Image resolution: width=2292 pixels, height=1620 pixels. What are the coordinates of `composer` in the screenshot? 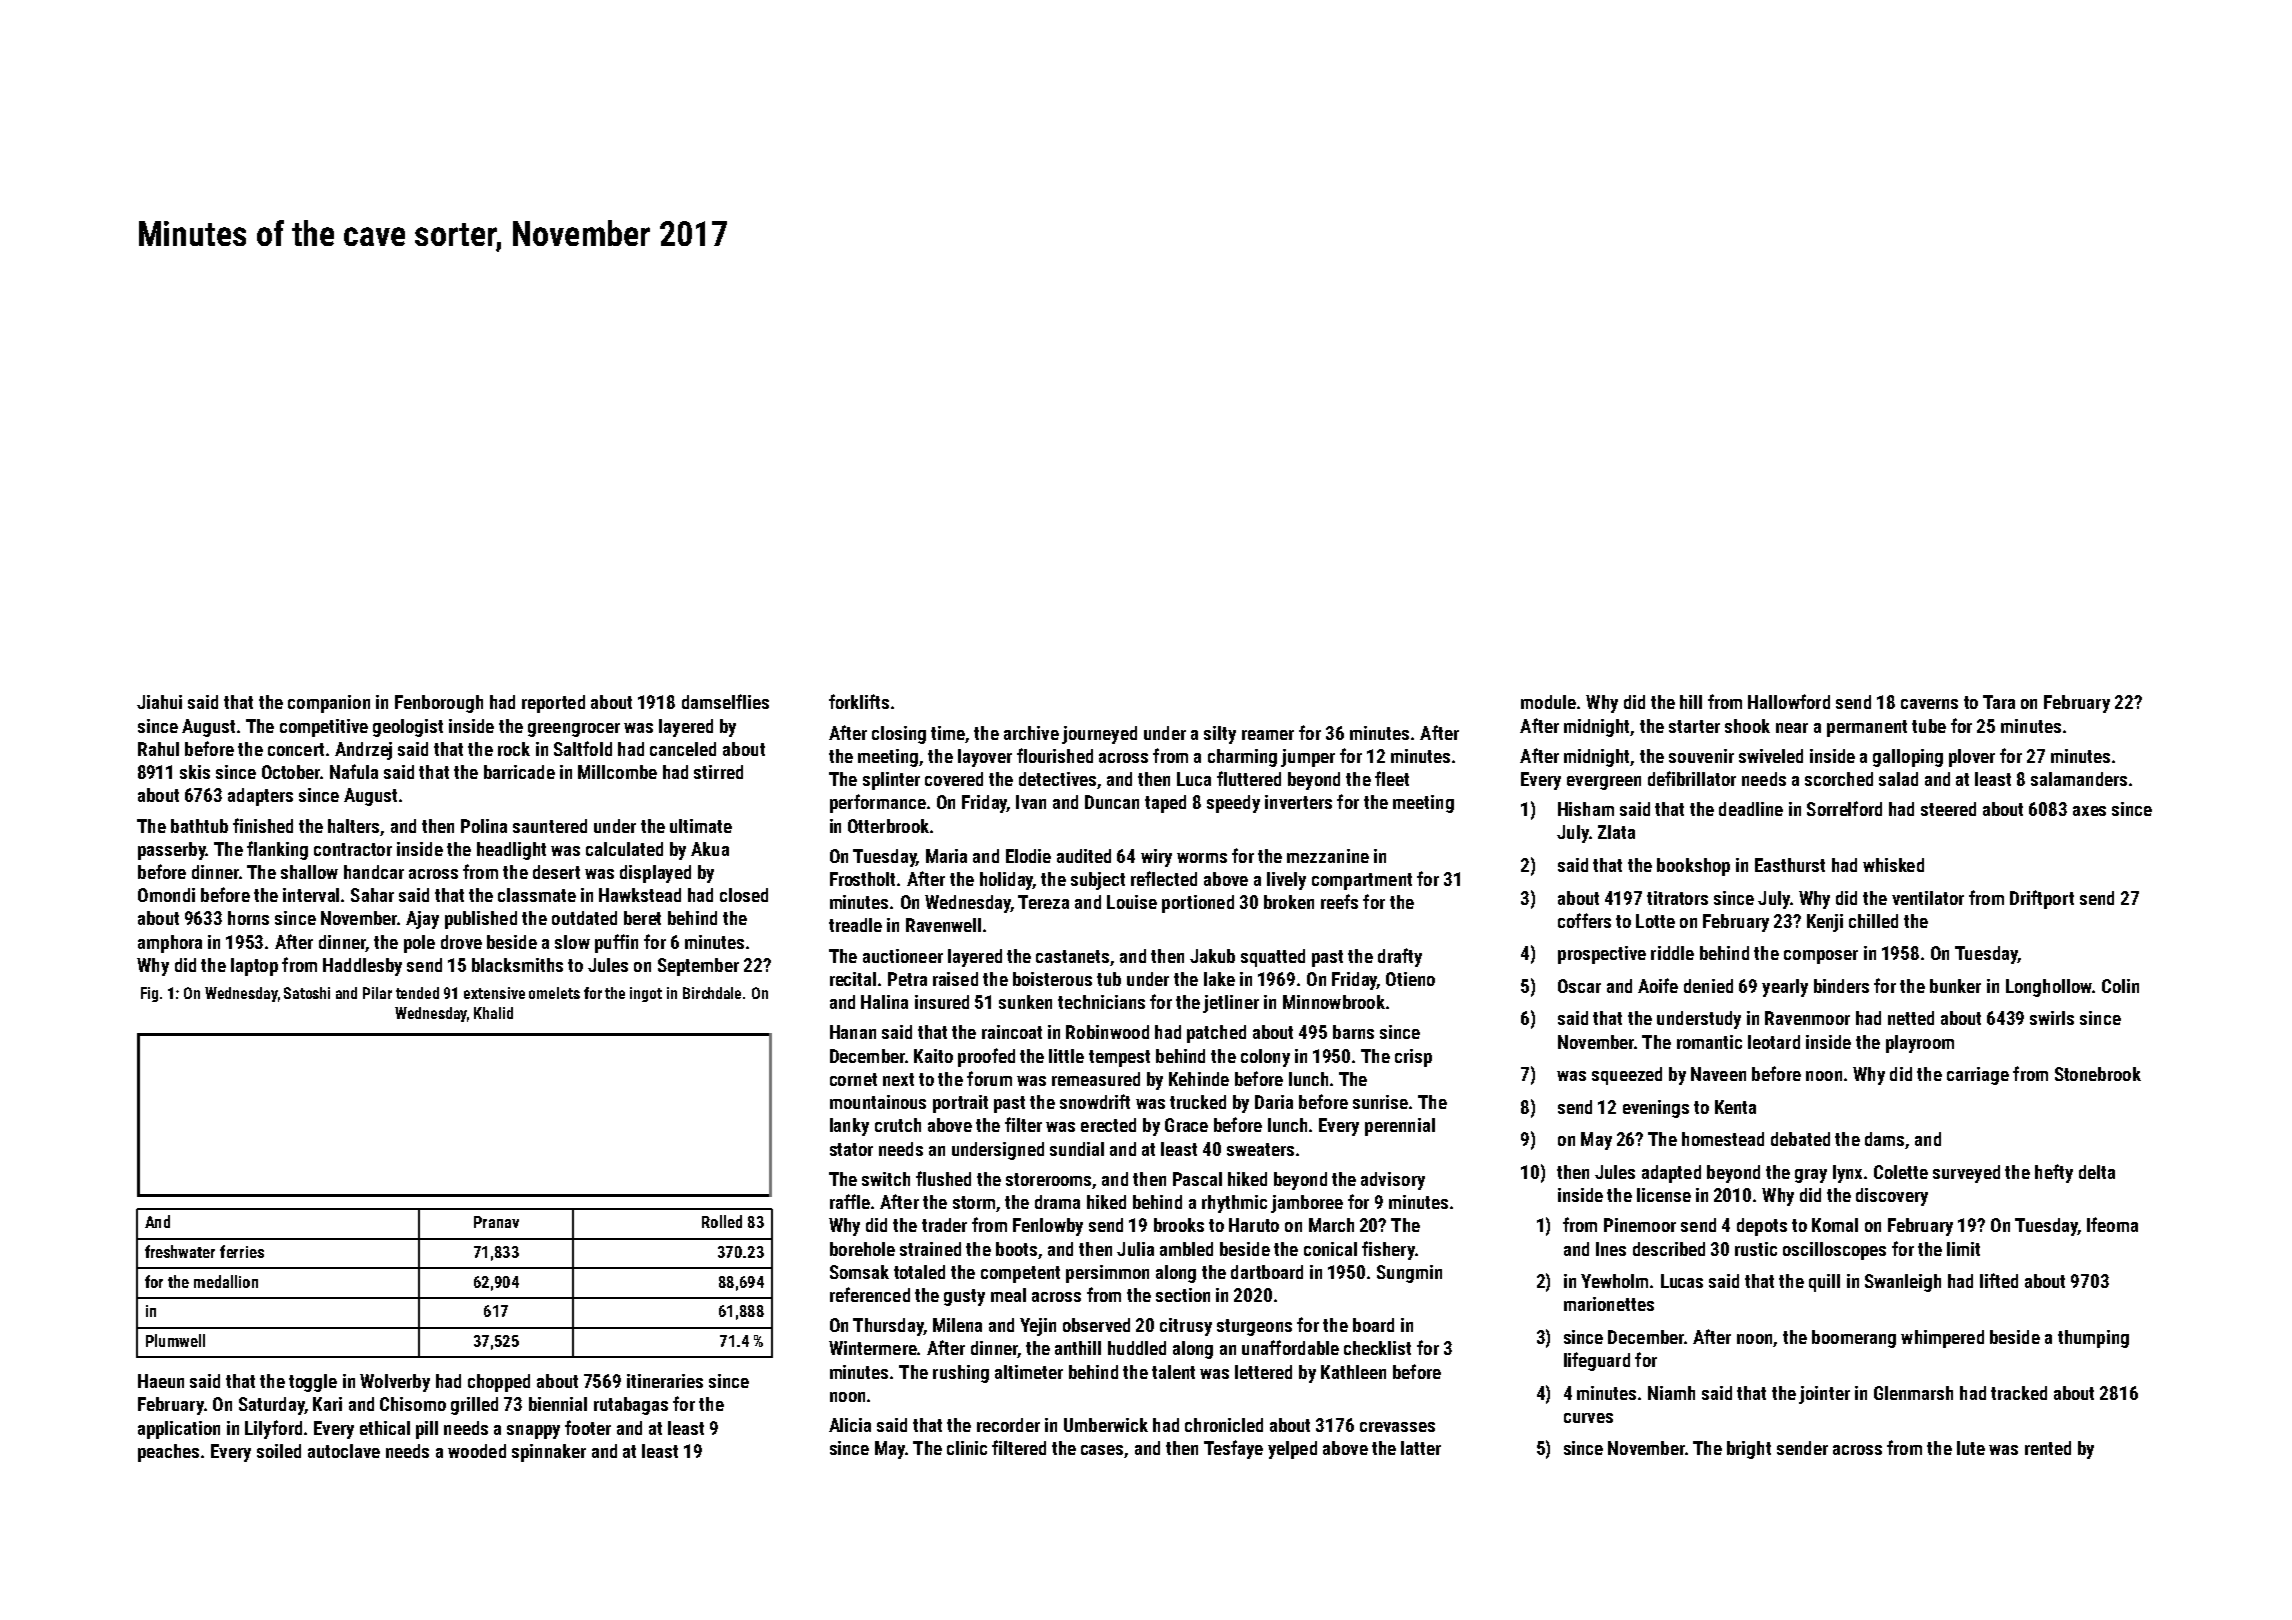 It's located at (1821, 957).
